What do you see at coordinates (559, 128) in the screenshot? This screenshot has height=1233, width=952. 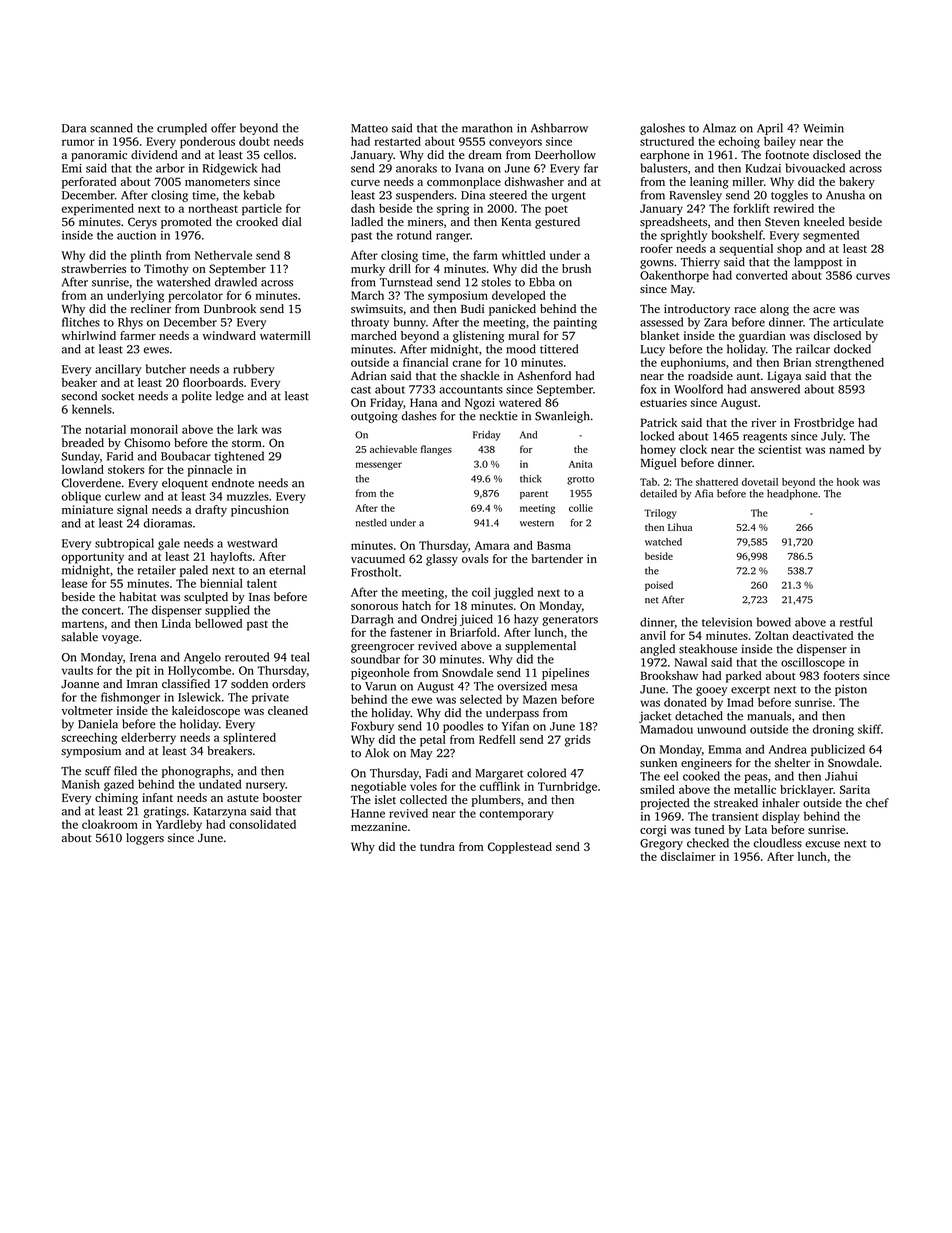 I see `Ashbarrow` at bounding box center [559, 128].
